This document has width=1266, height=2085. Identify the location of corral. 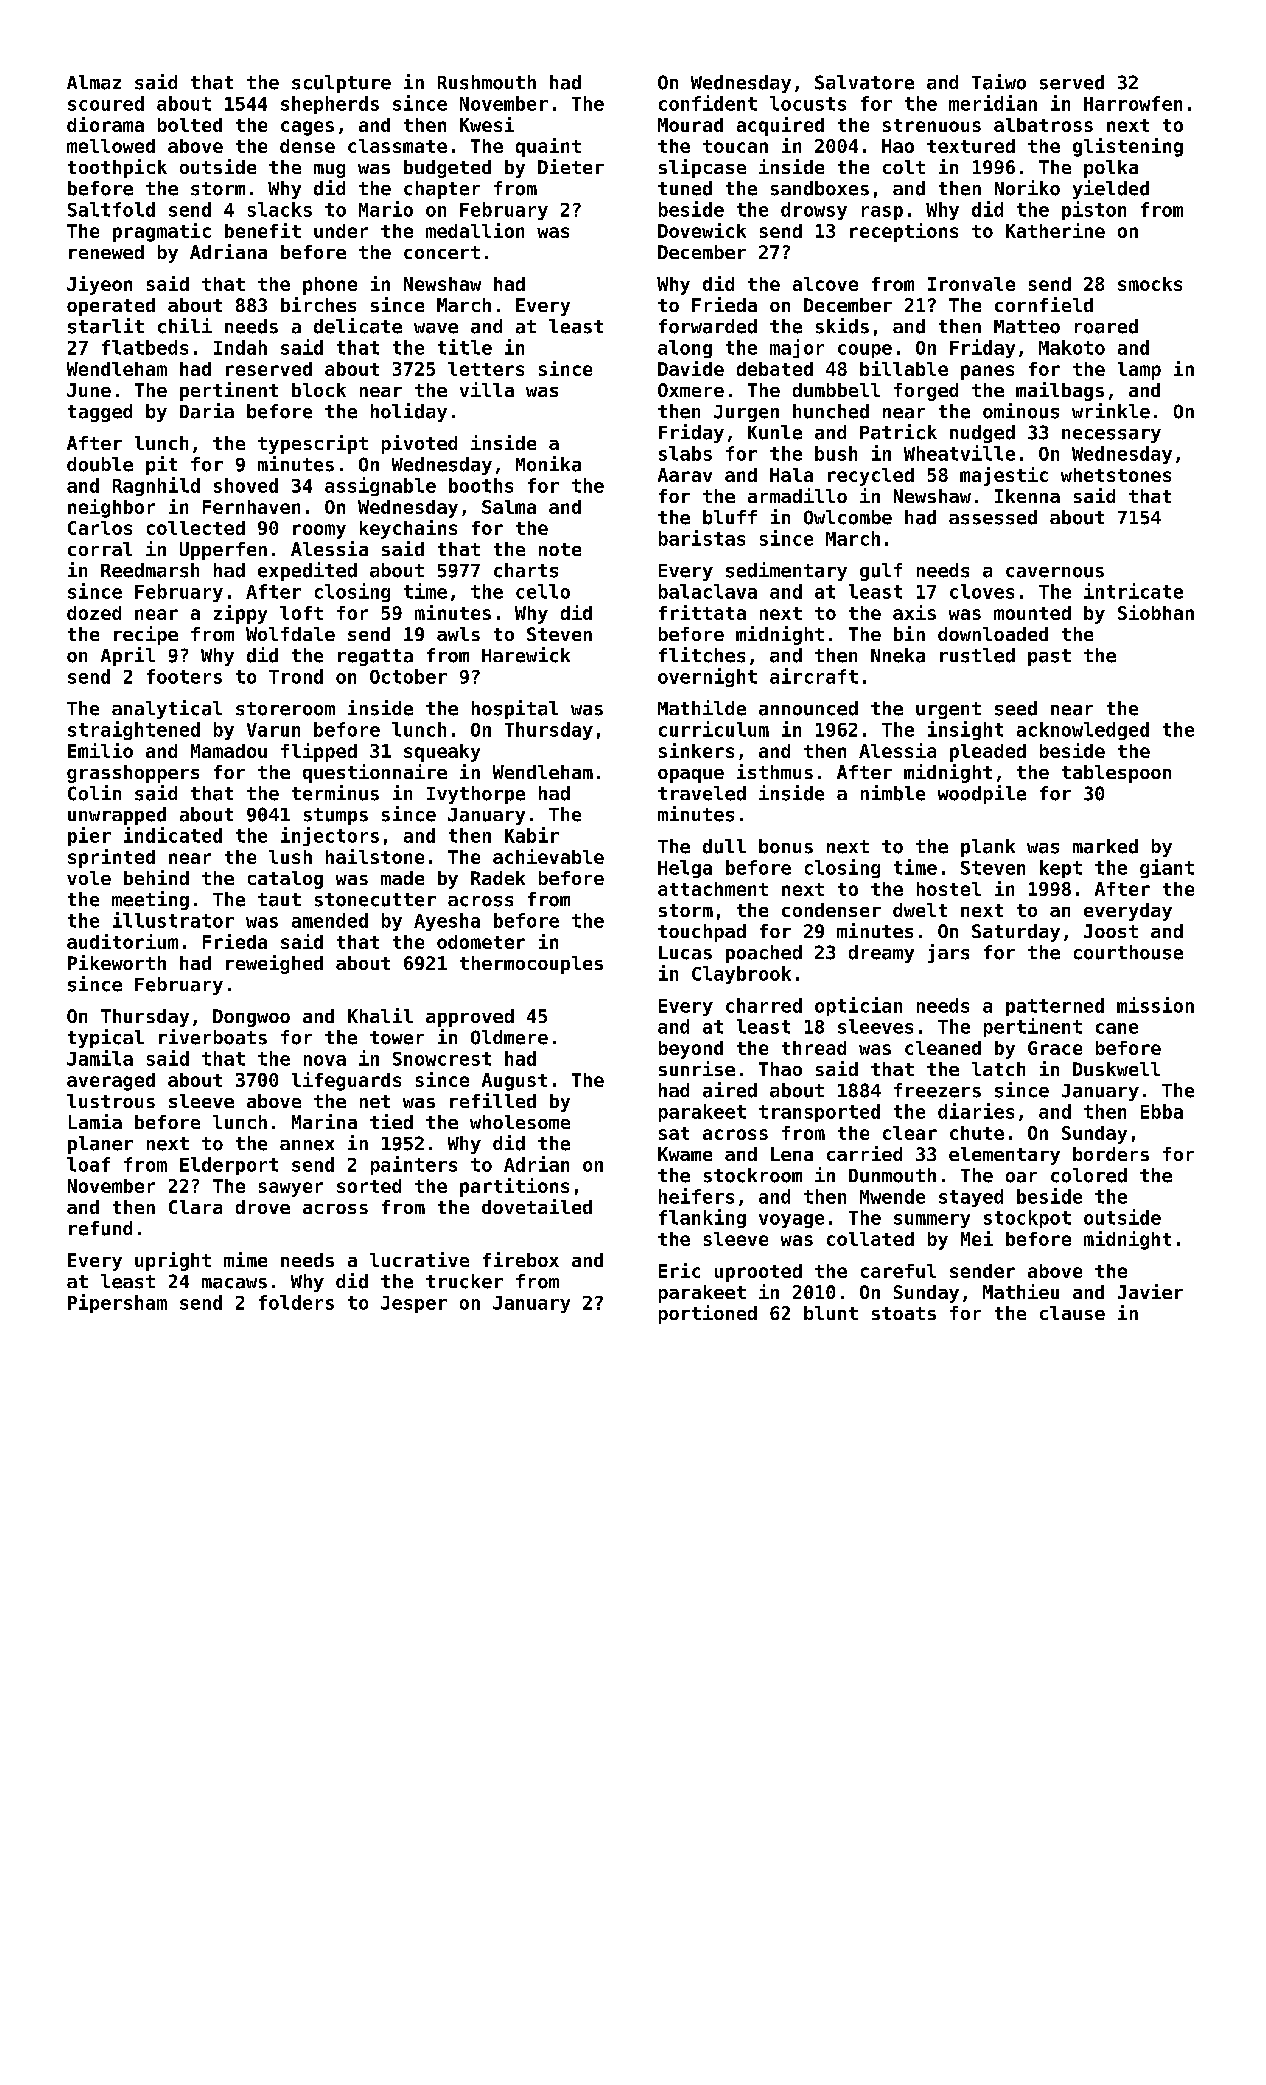
(100, 549).
